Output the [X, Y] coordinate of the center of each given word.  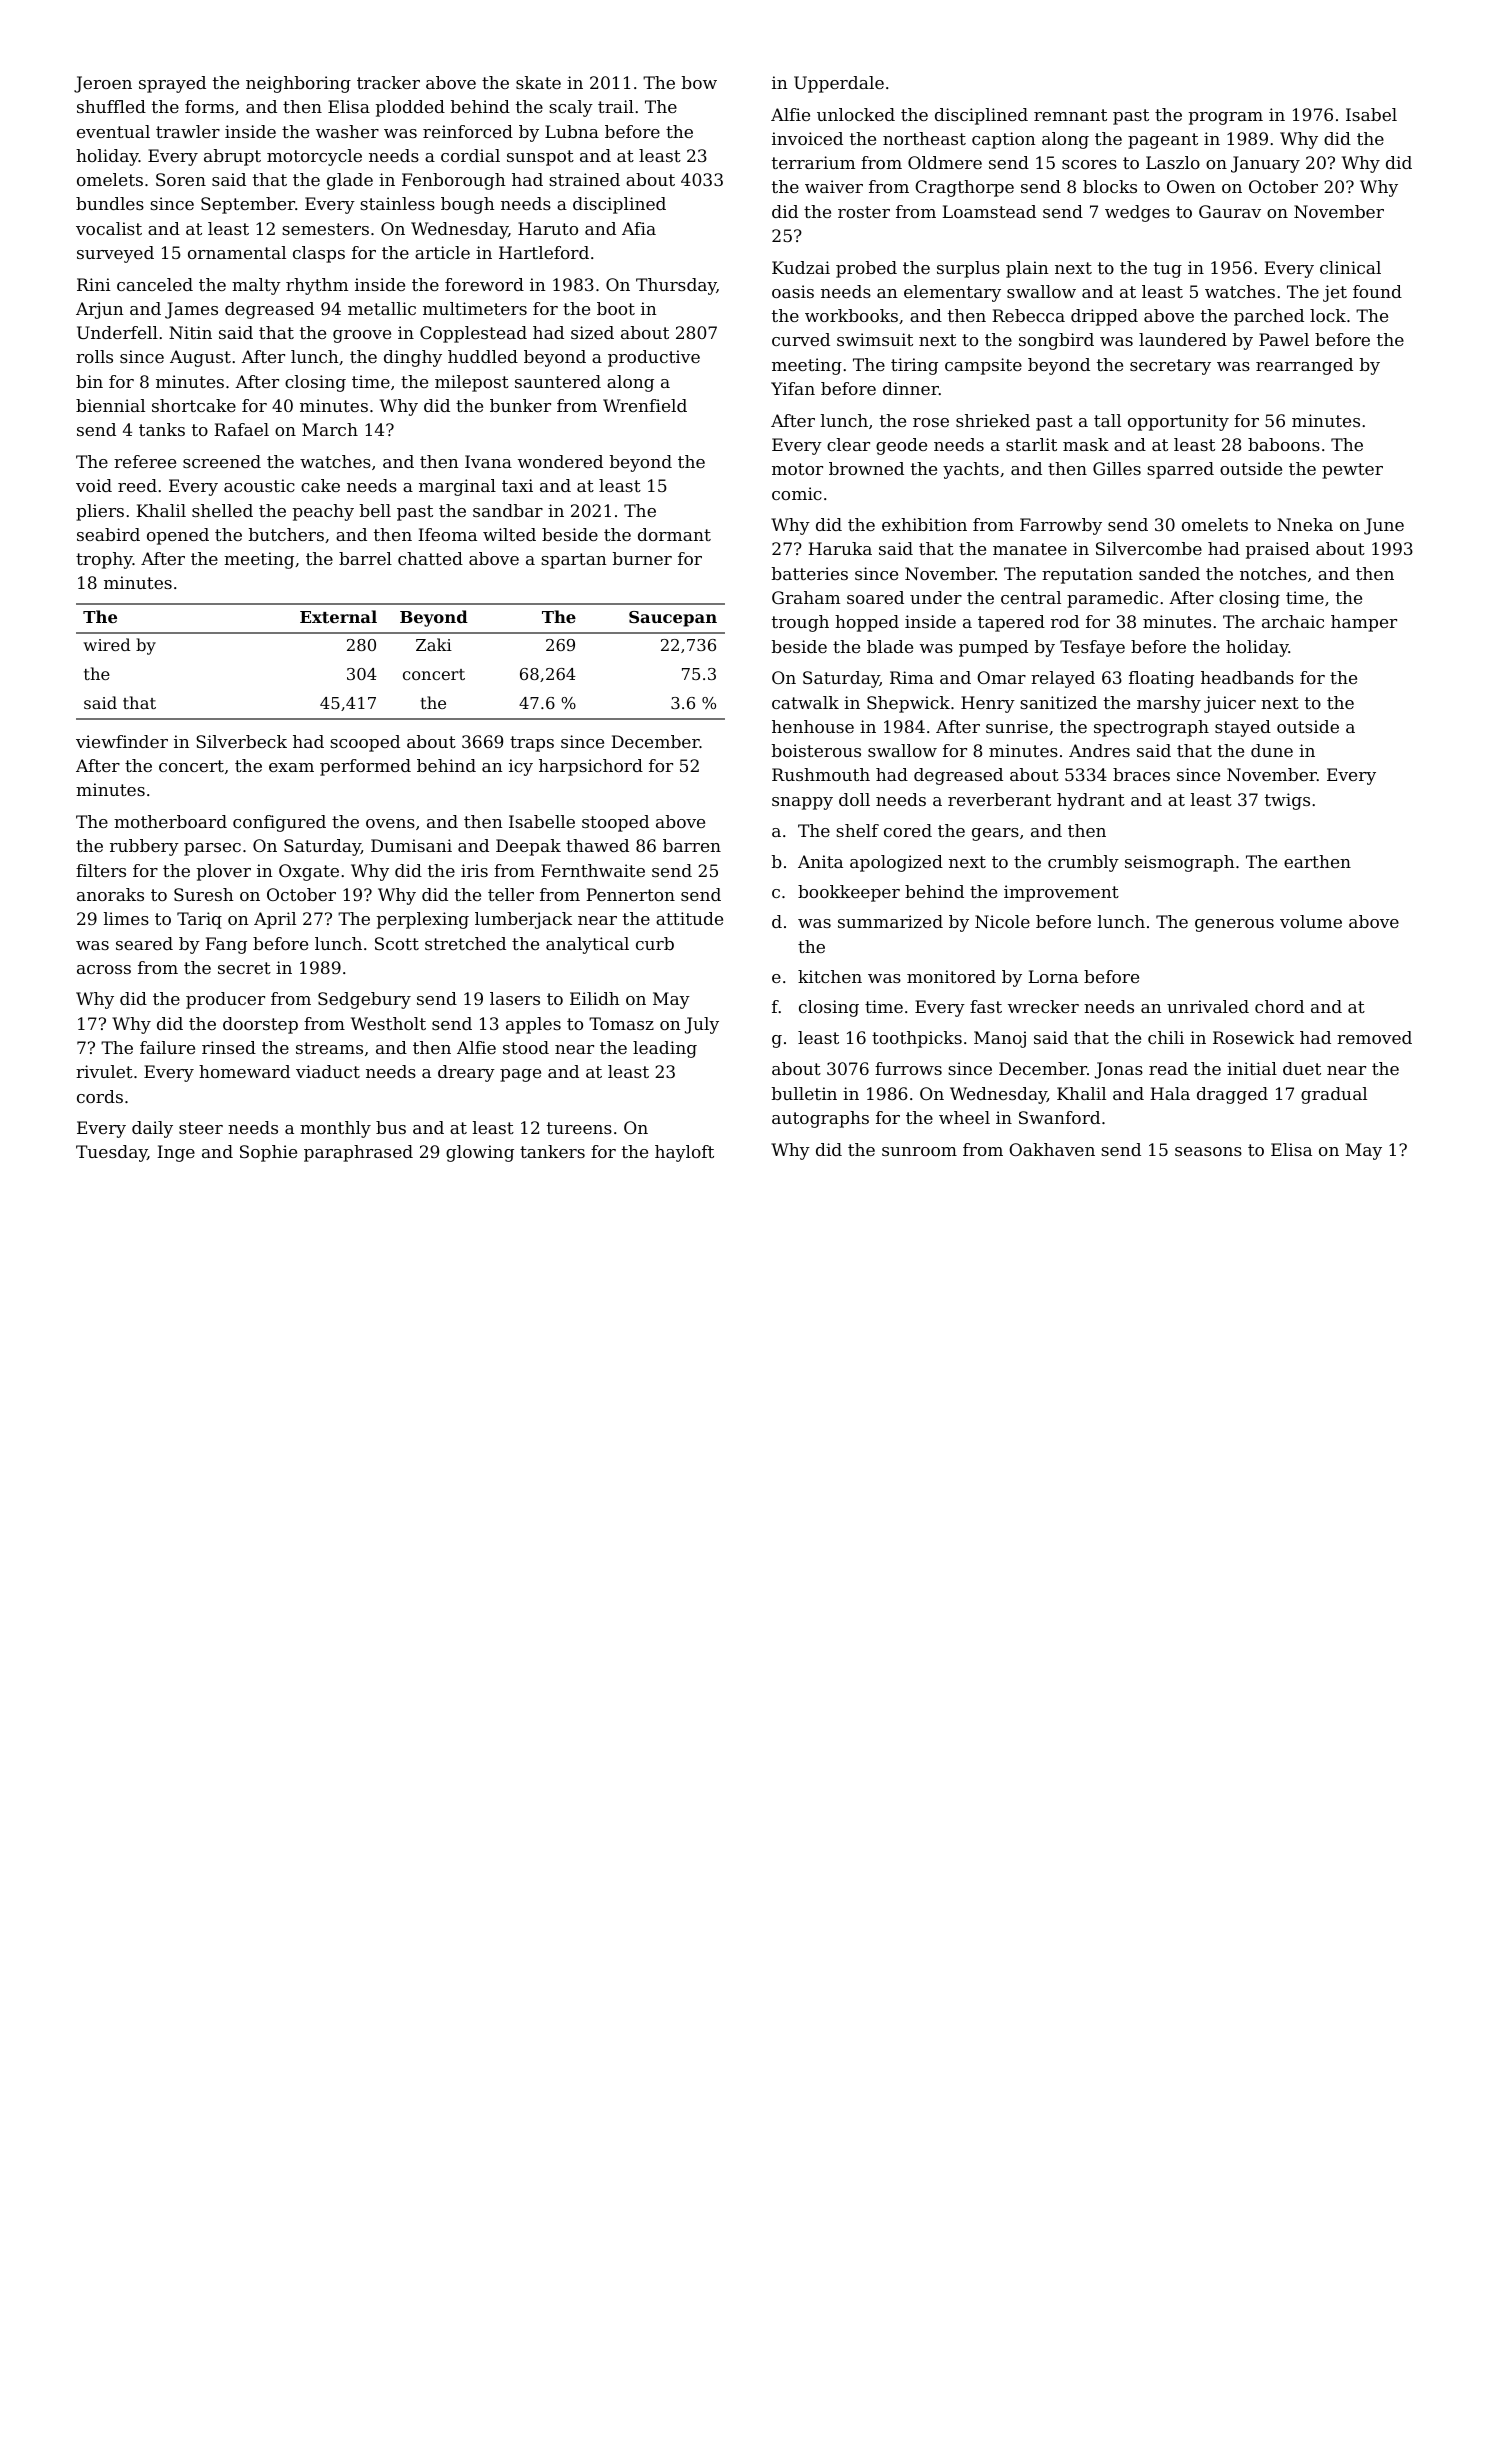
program [1226, 118]
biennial [110, 405]
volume [1311, 921]
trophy [104, 560]
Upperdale [839, 84]
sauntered [558, 381]
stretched [465, 943]
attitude [689, 918]
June [1384, 526]
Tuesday [111, 1153]
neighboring [298, 84]
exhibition [924, 524]
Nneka [1305, 524]
